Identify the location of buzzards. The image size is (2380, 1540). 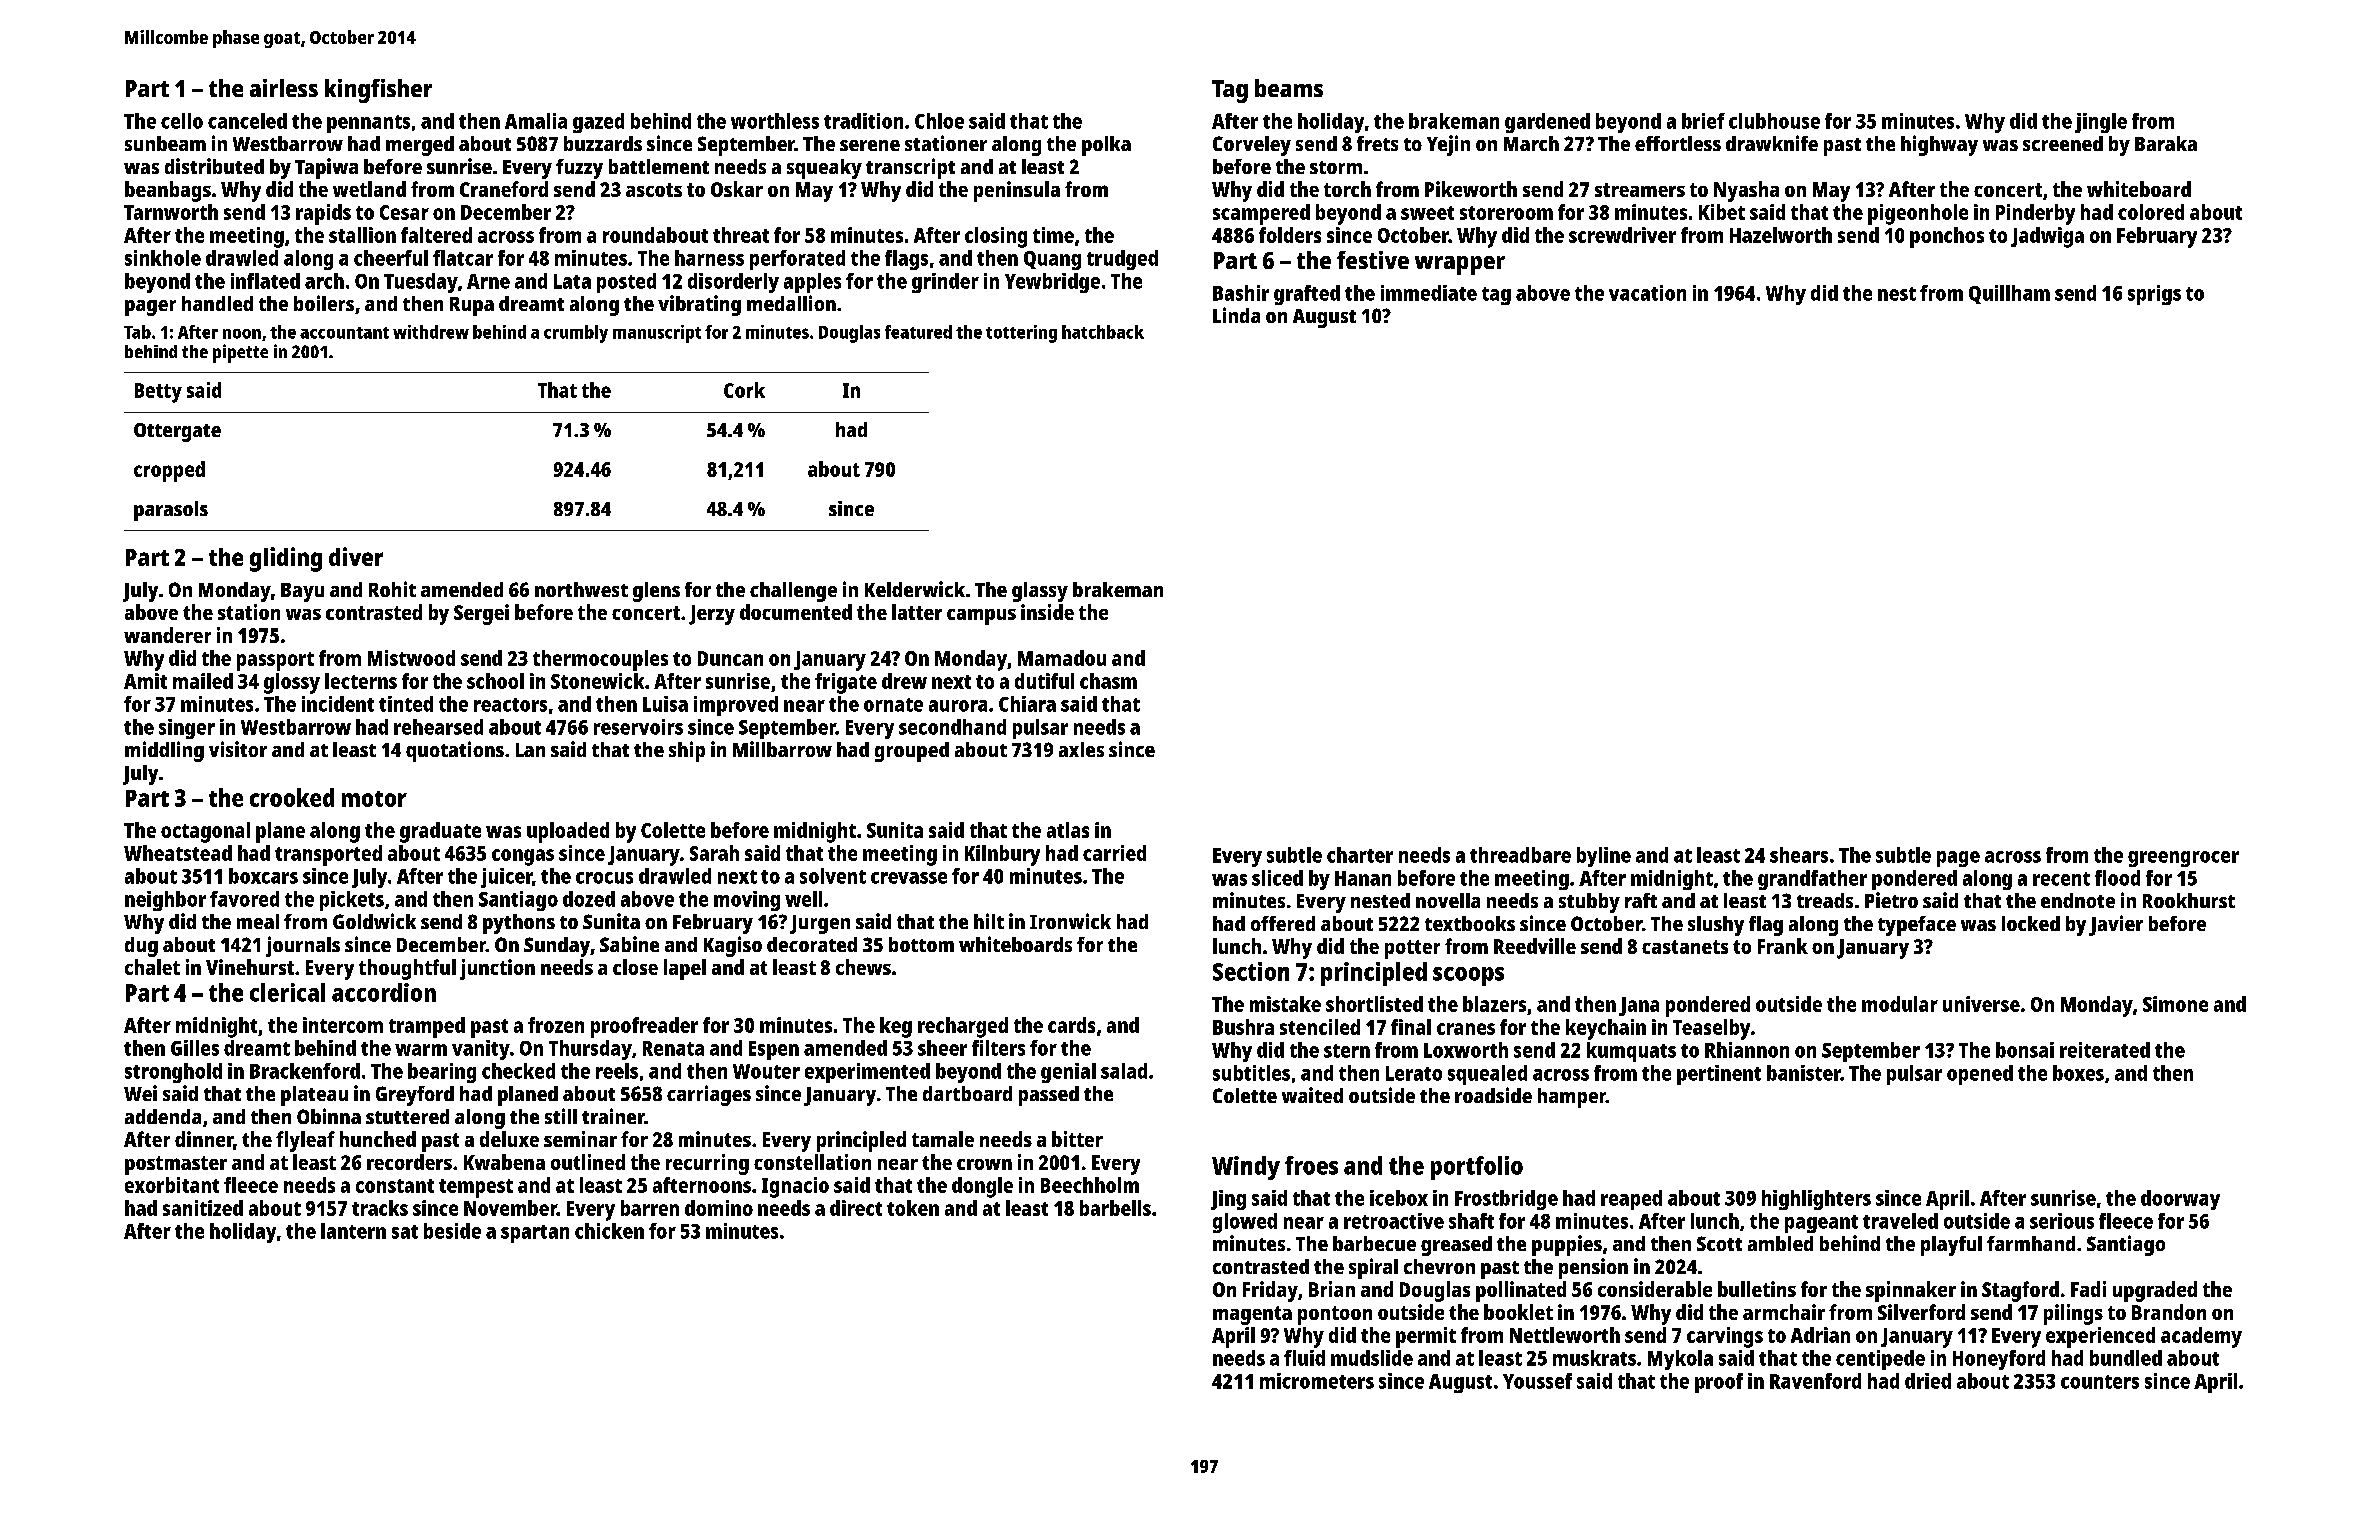
(603, 143).
